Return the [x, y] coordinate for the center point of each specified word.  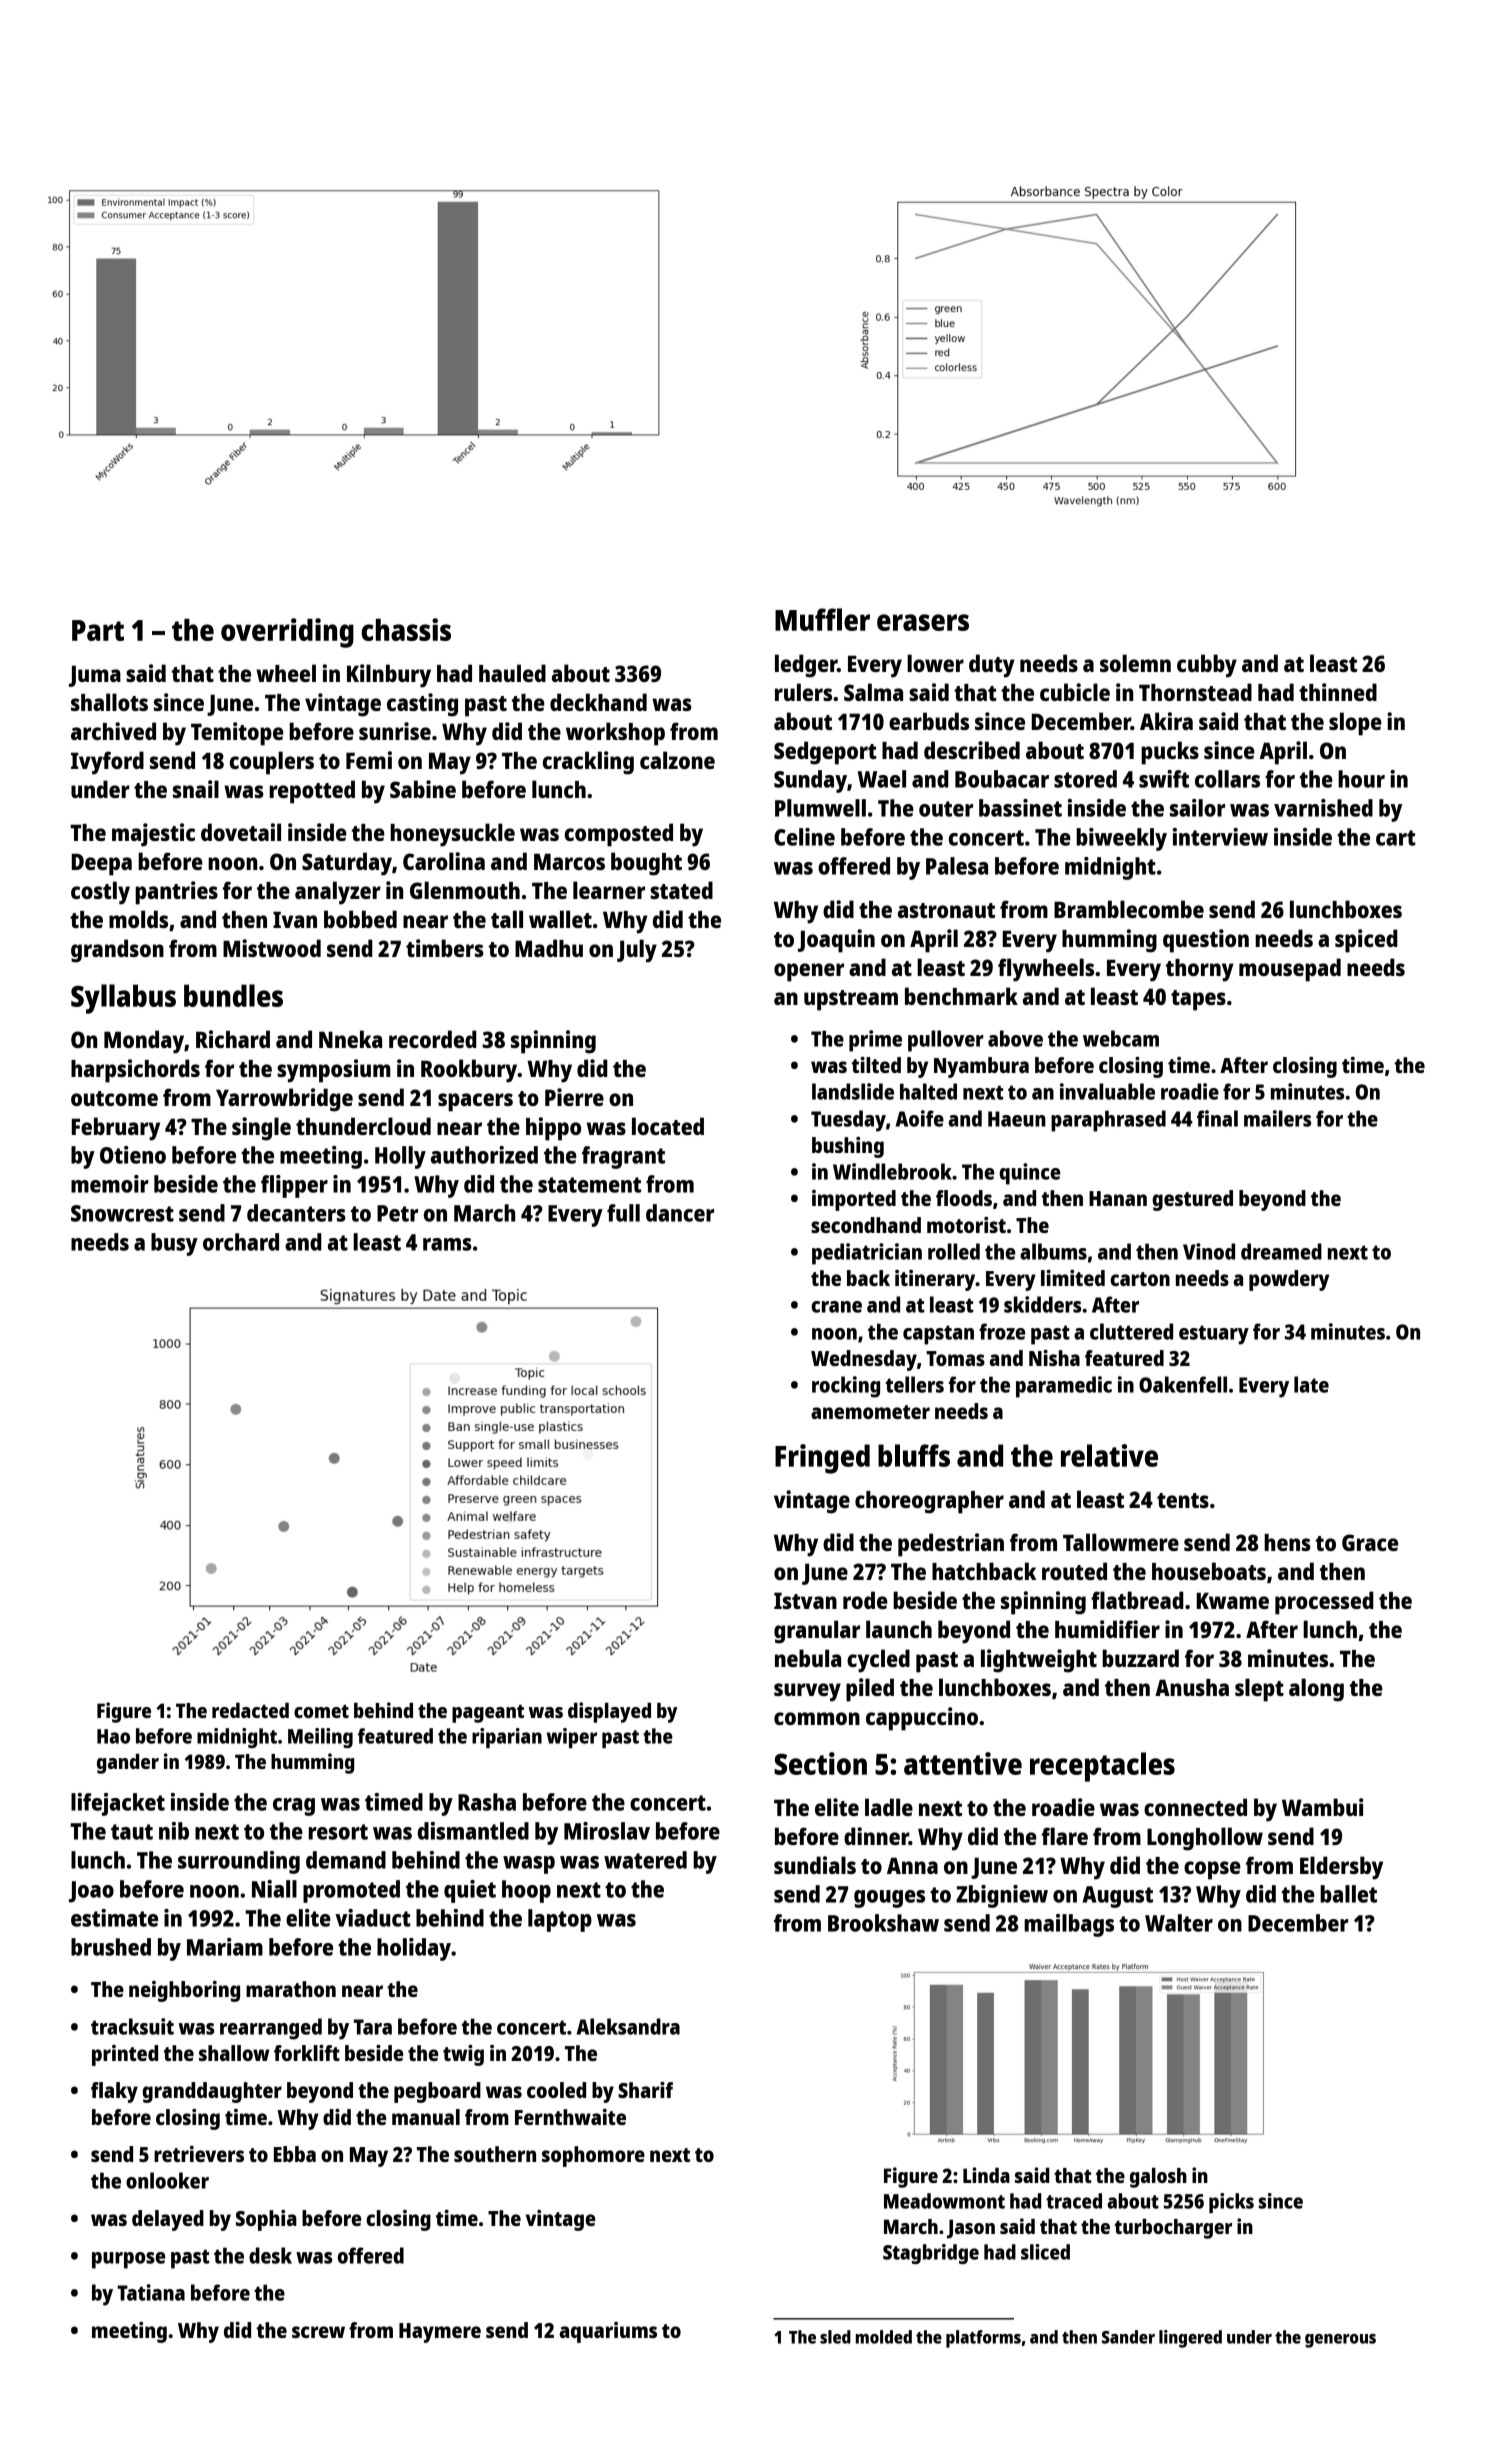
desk [270, 2255]
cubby [1207, 666]
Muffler [822, 619]
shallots [109, 702]
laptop [560, 1920]
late [1311, 1384]
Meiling [320, 1738]
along [1316, 1690]
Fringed [822, 1459]
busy [174, 1244]
